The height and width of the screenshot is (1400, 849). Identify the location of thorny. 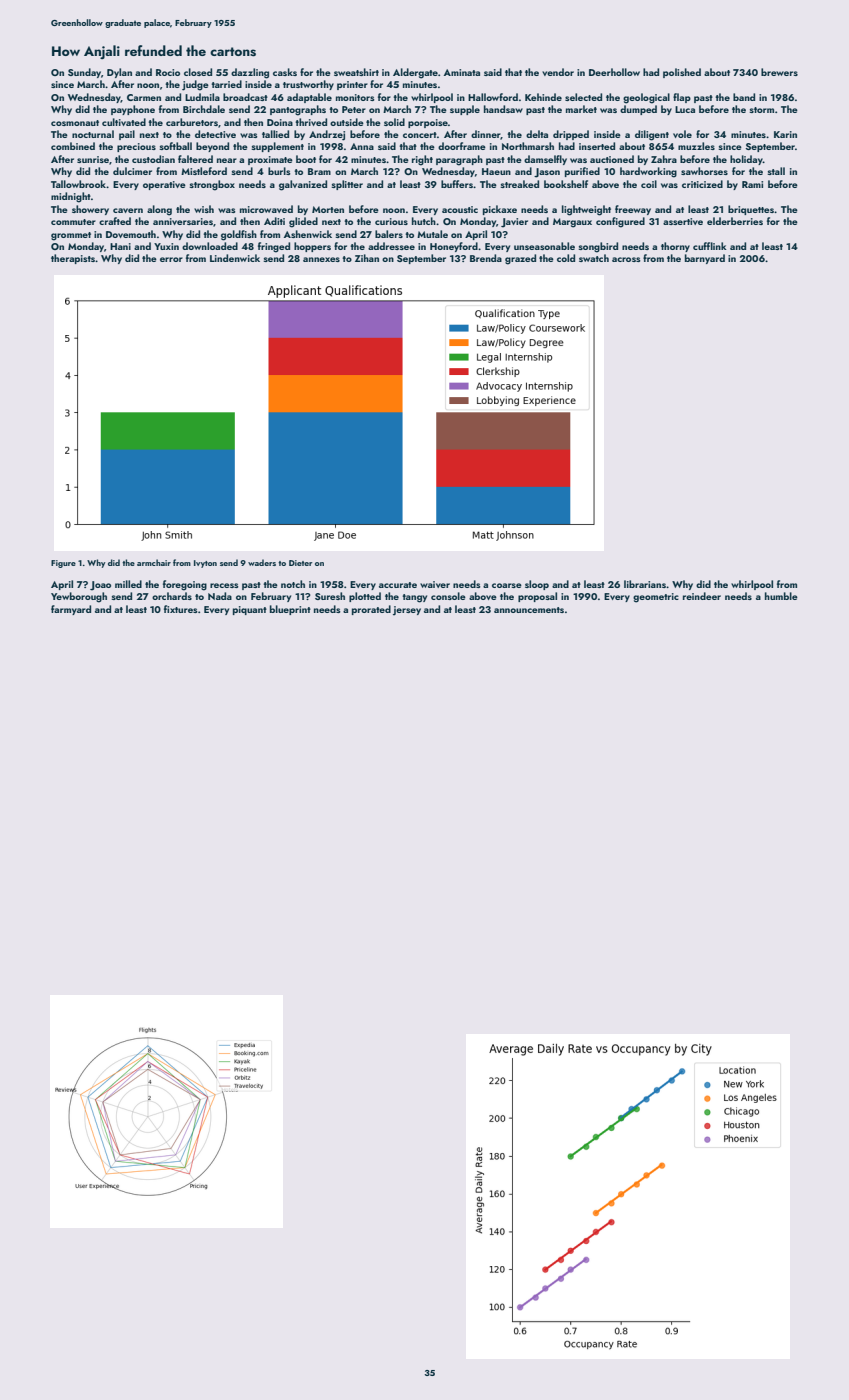
(675, 247).
